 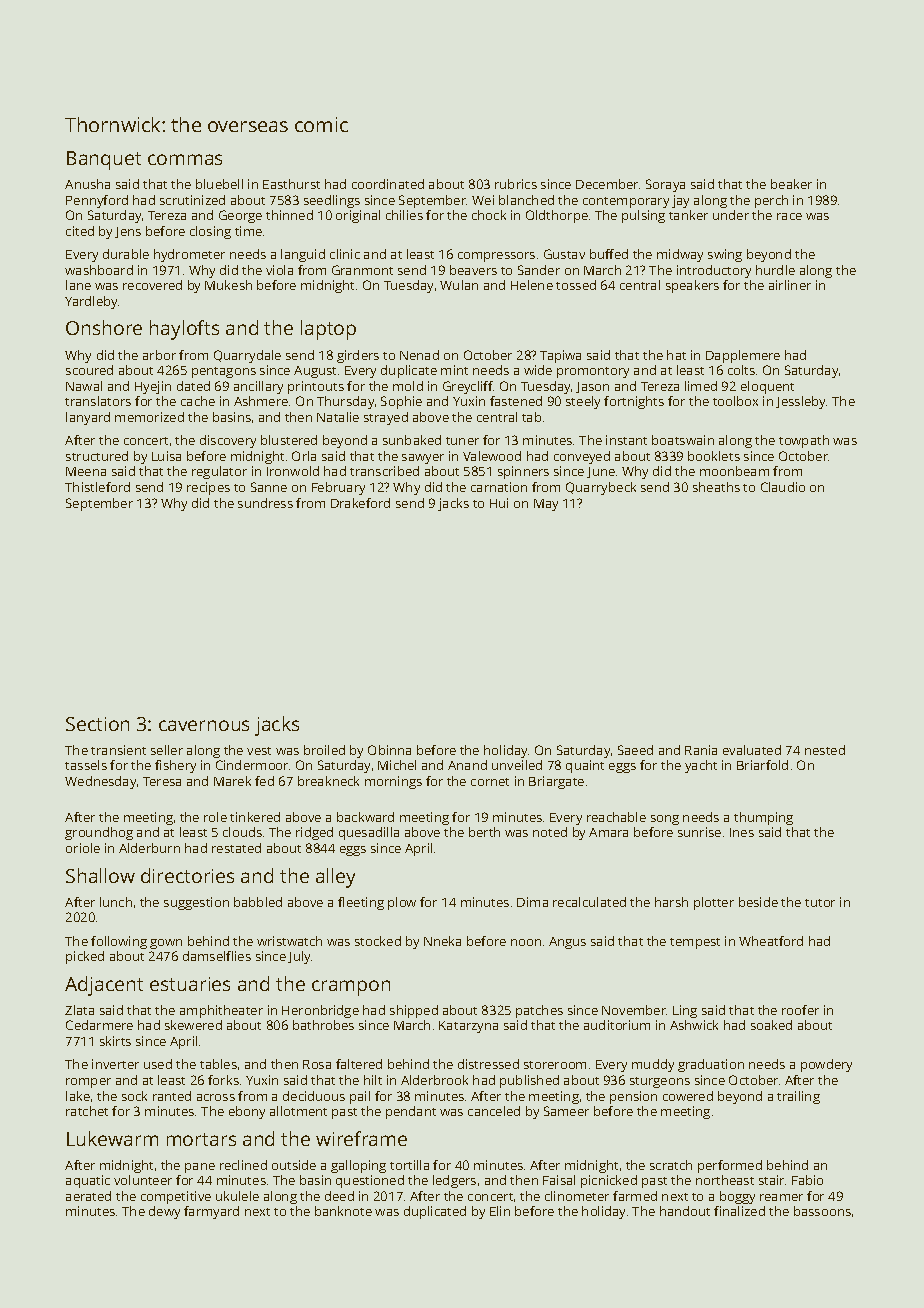 What do you see at coordinates (467, 765) in the screenshot?
I see `Anand` at bounding box center [467, 765].
